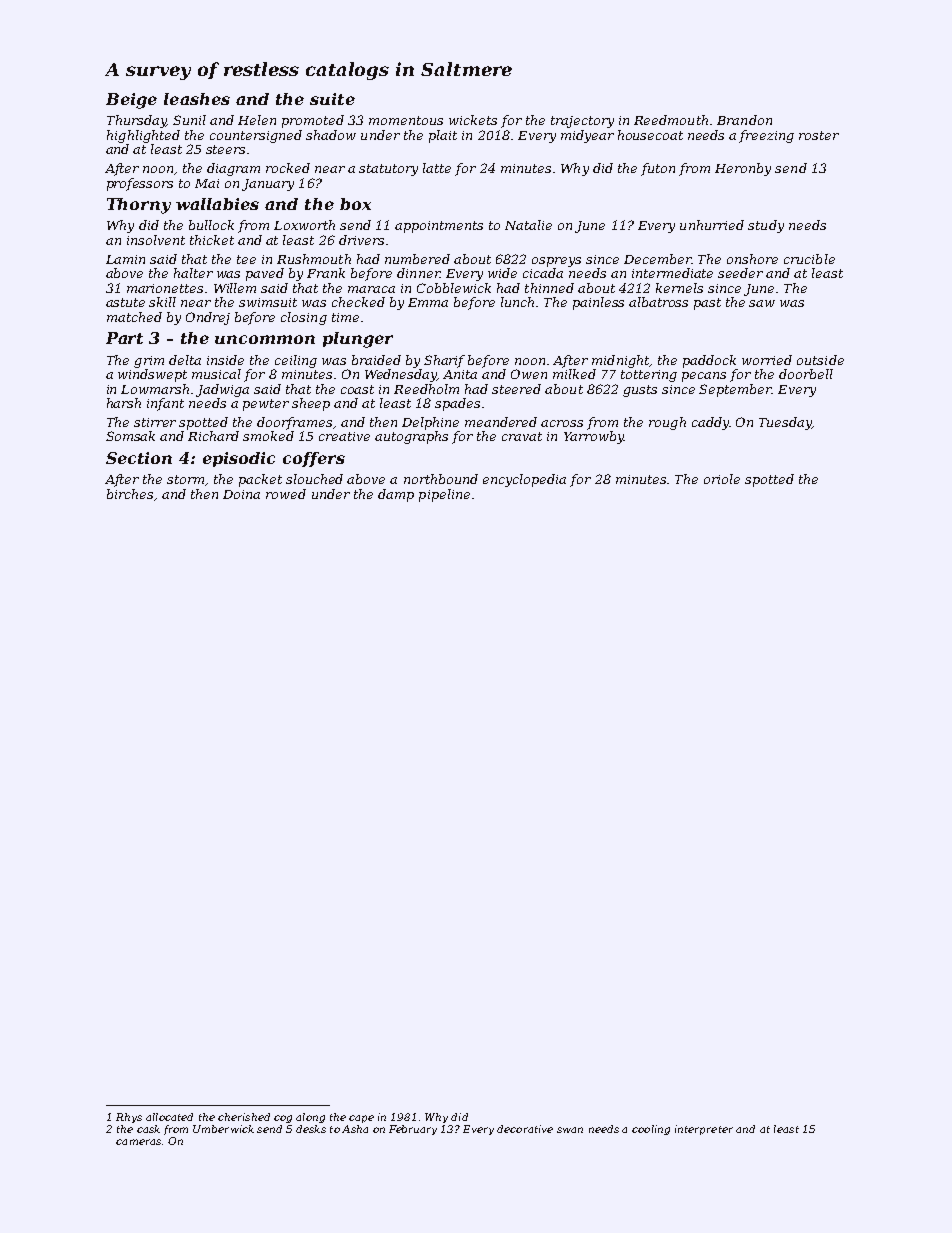  Describe the element at coordinates (704, 1130) in the page. I see `interpreter` at that location.
